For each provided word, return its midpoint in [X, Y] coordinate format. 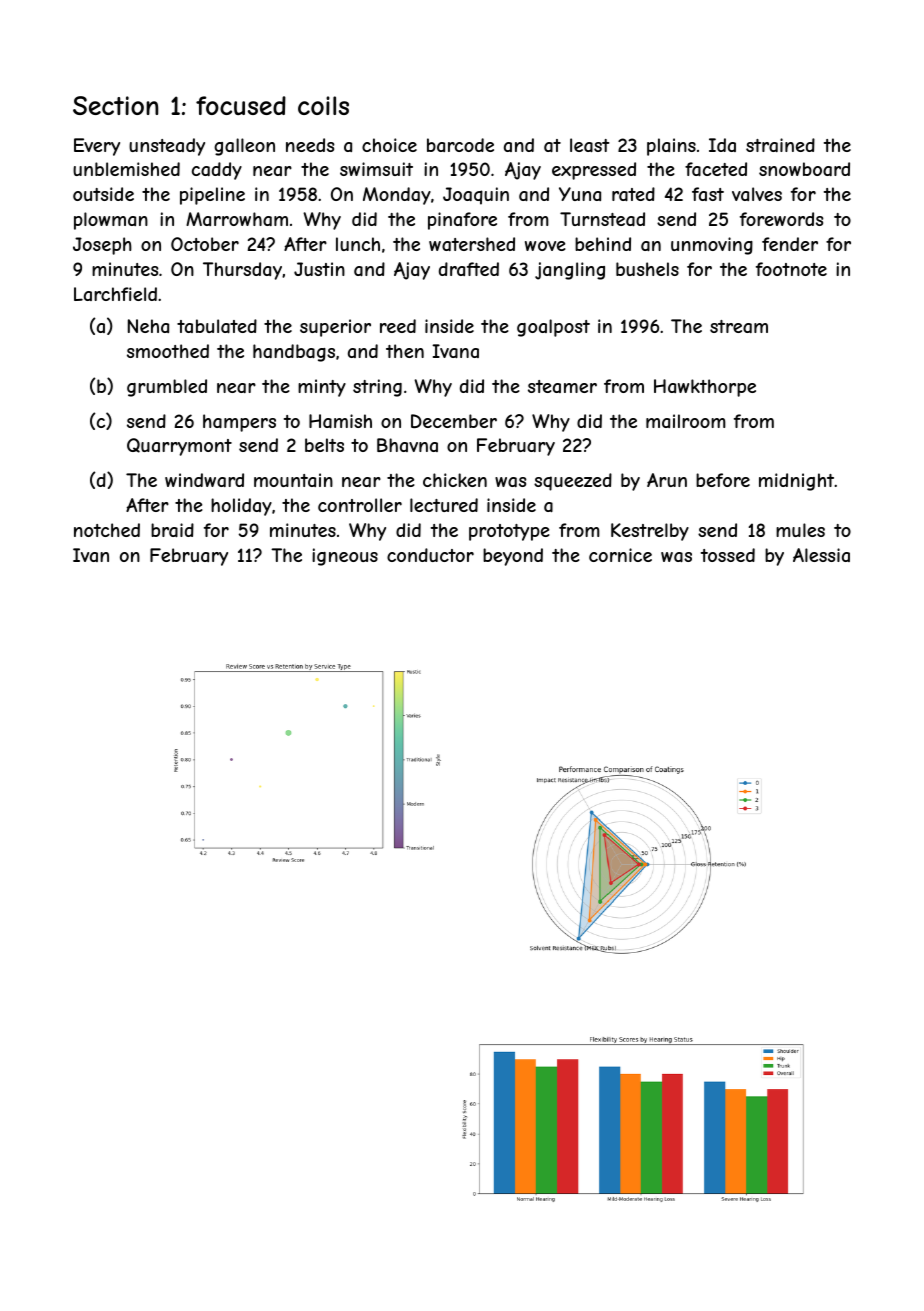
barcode [460, 145]
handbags [294, 353]
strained [780, 145]
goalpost [553, 328]
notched [107, 530]
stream [739, 326]
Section [115, 105]
